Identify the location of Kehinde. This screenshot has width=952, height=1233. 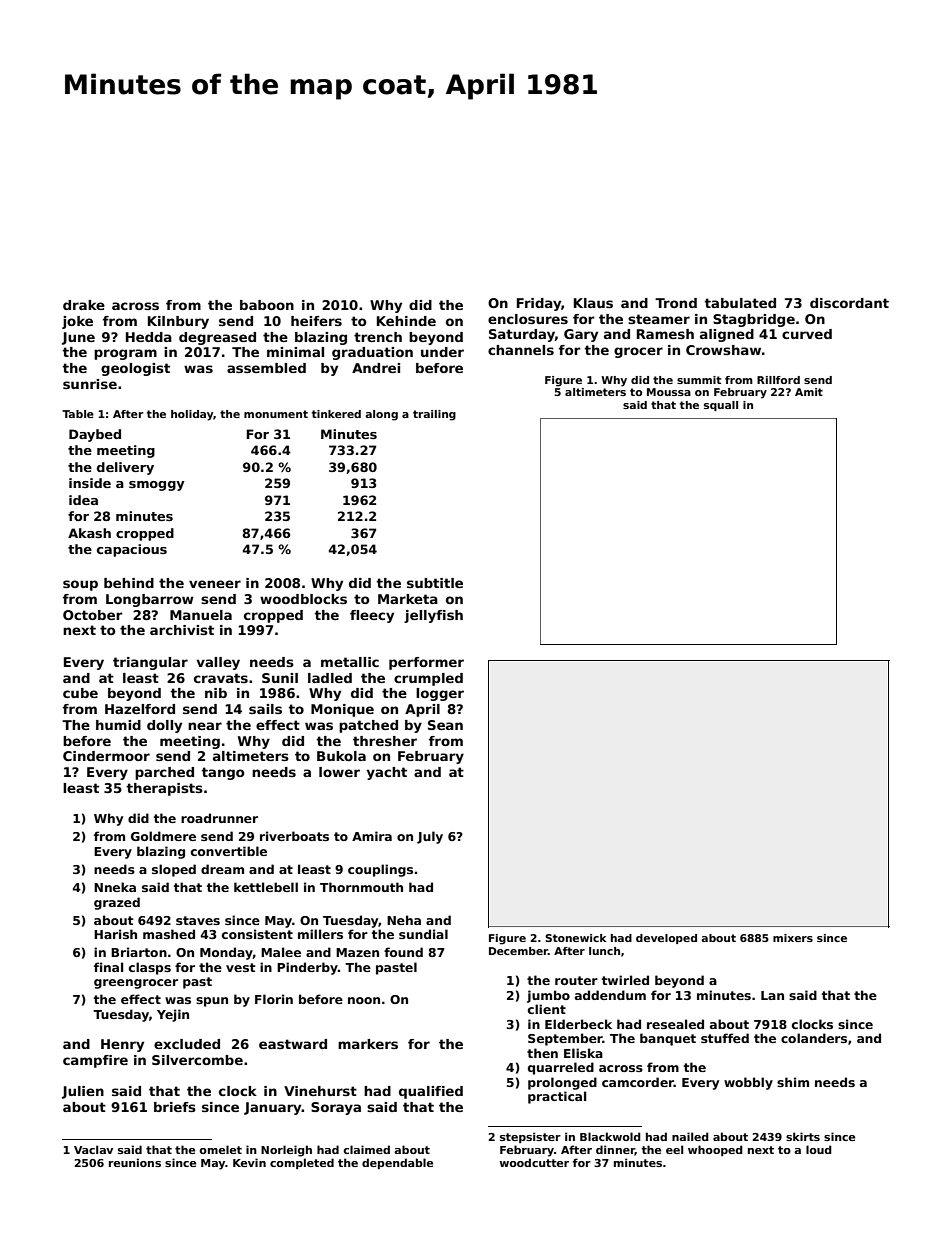
(406, 321).
